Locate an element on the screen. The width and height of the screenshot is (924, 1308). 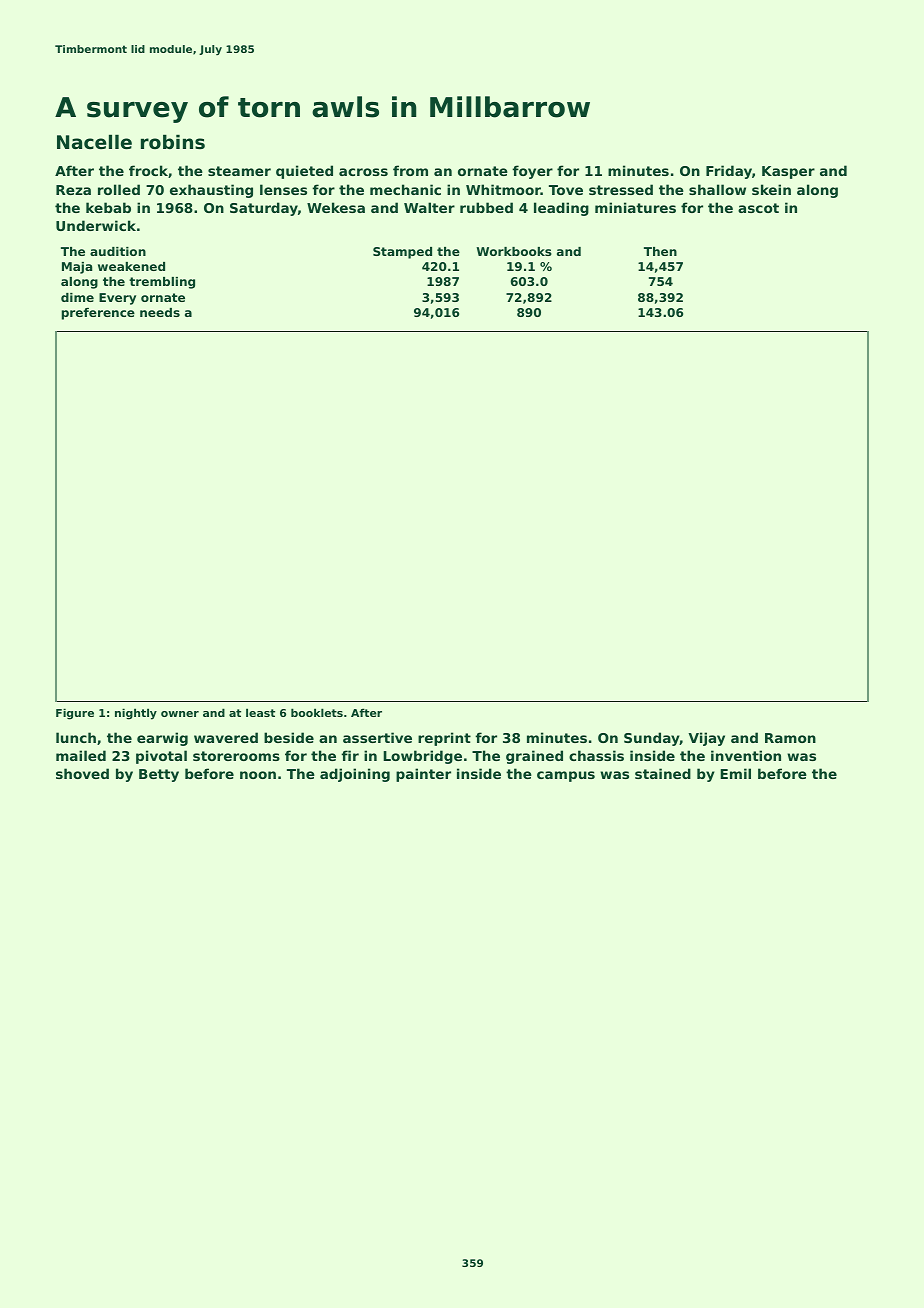
Then is located at coordinates (660, 251).
